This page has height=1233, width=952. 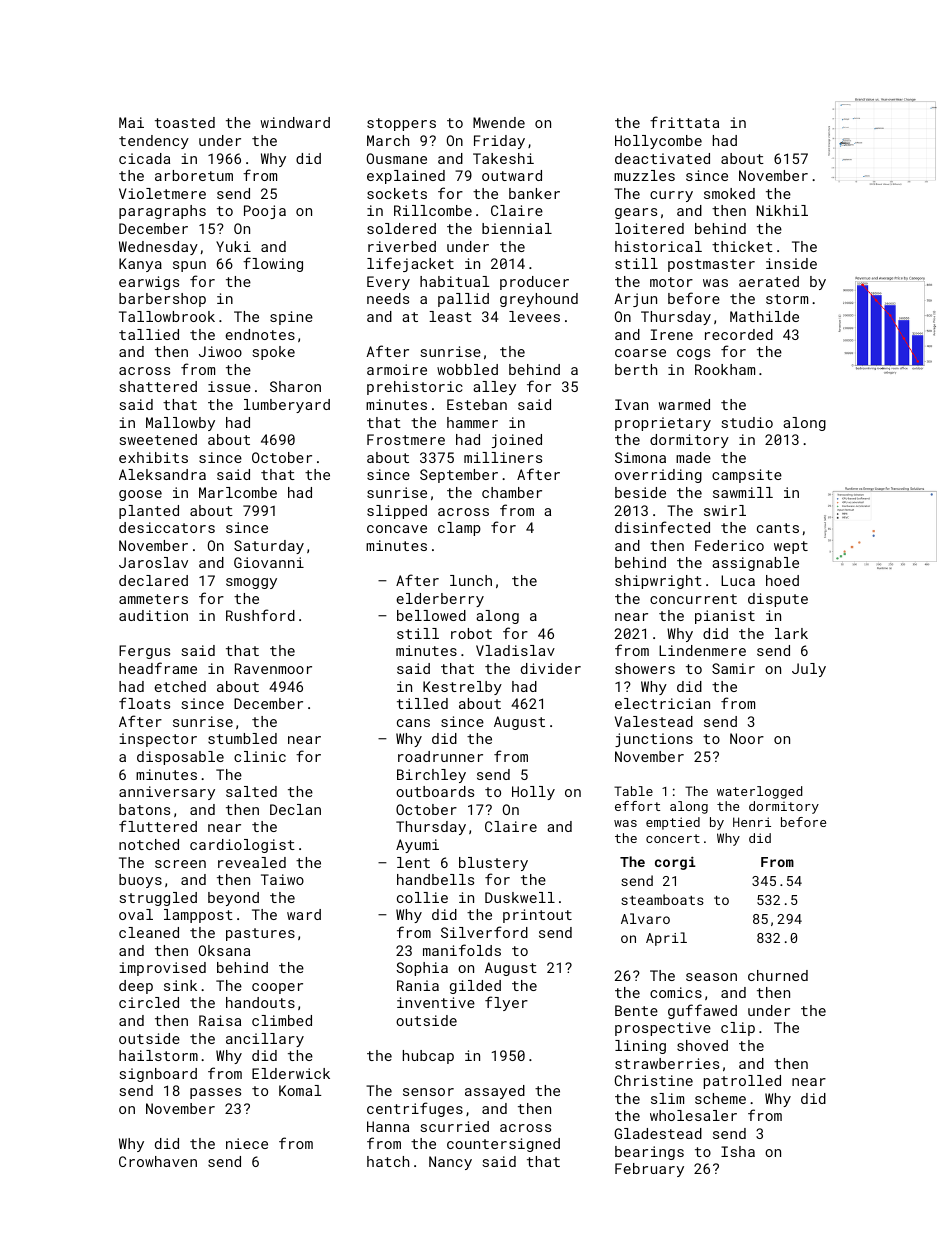 What do you see at coordinates (747, 738) in the page?
I see `Noor` at bounding box center [747, 738].
